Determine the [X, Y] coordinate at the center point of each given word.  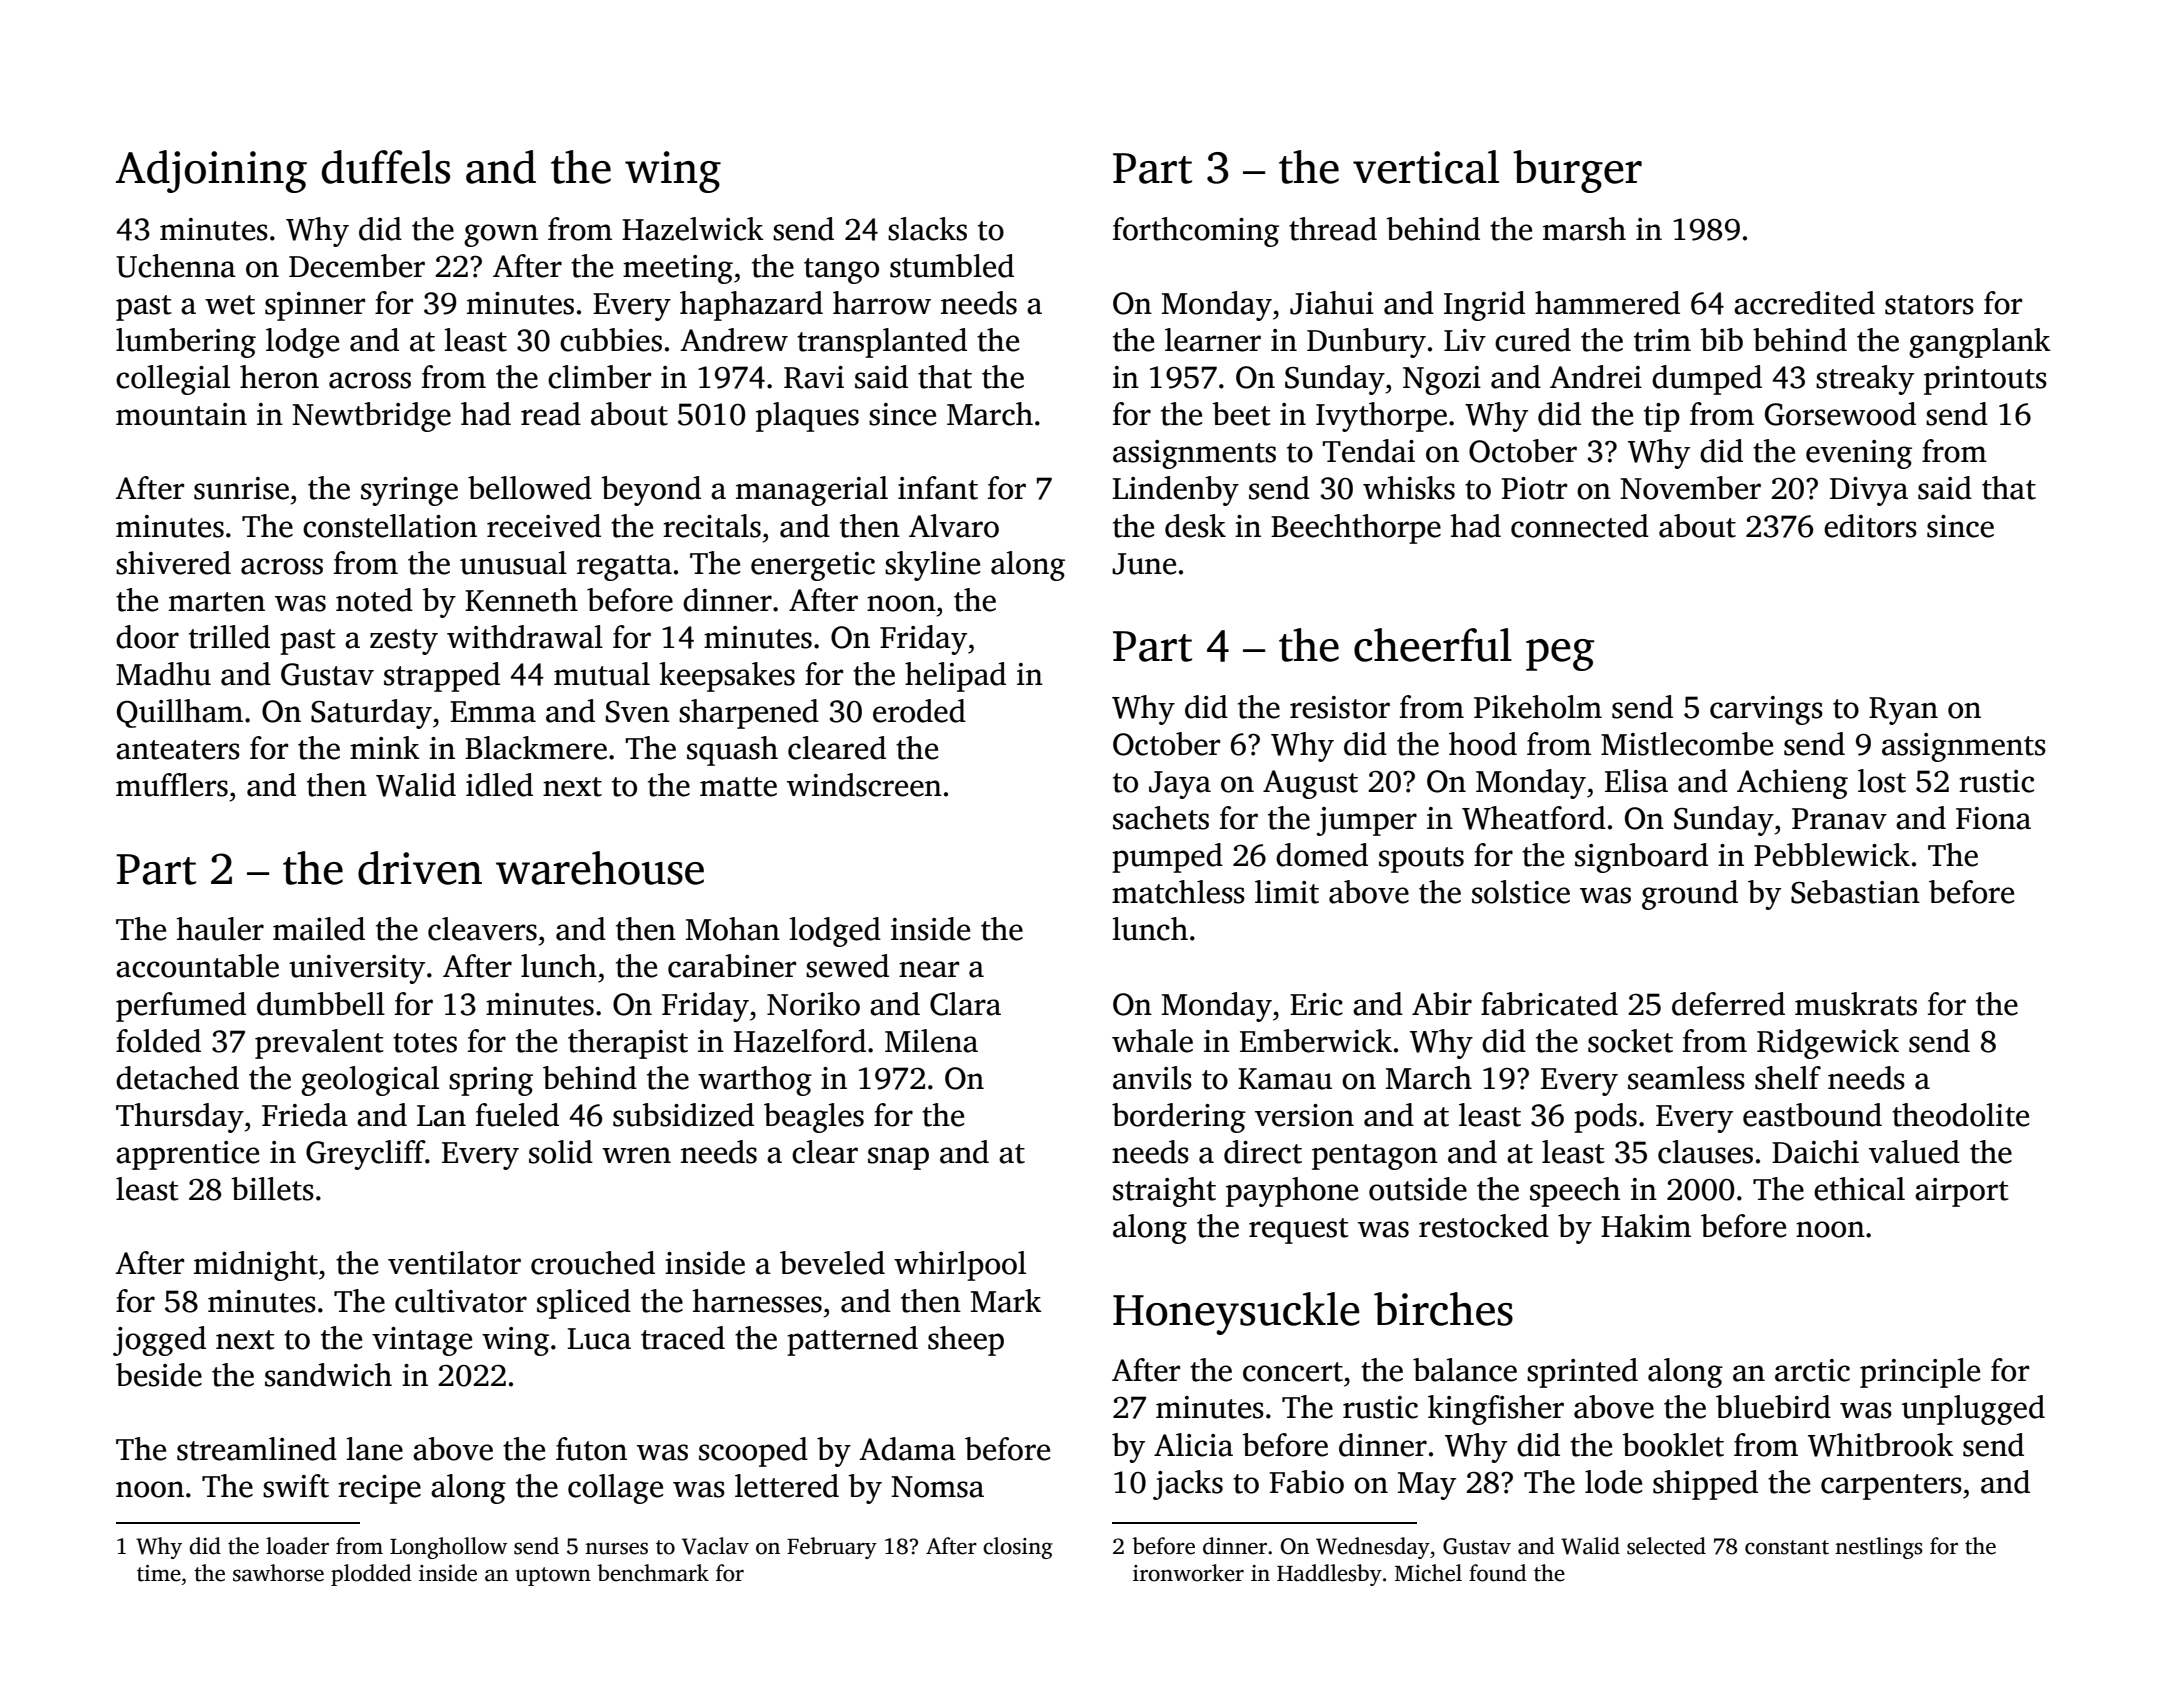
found [1498, 1573]
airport [1962, 1192]
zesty [404, 642]
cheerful [1433, 645]
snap [898, 1158]
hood [1483, 744]
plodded [371, 1575]
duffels [386, 167]
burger [1577, 171]
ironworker [1188, 1573]
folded [158, 1041]
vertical [1426, 167]
